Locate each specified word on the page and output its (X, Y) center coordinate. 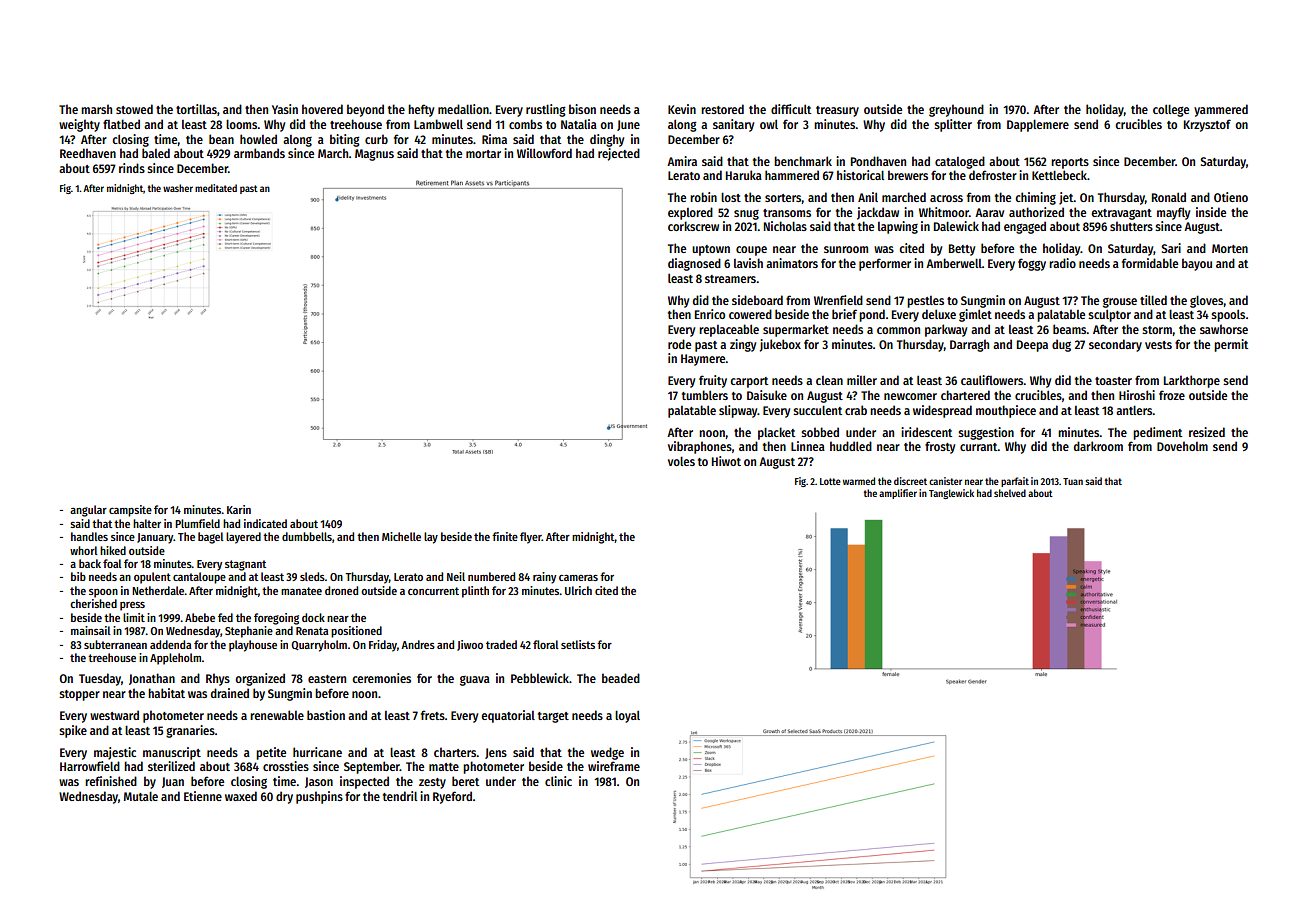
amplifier (898, 494)
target (553, 717)
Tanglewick (951, 494)
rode (679, 344)
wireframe (614, 766)
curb (376, 139)
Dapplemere (1038, 125)
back (90, 563)
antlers (1134, 410)
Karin (239, 509)
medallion (463, 109)
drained (230, 693)
